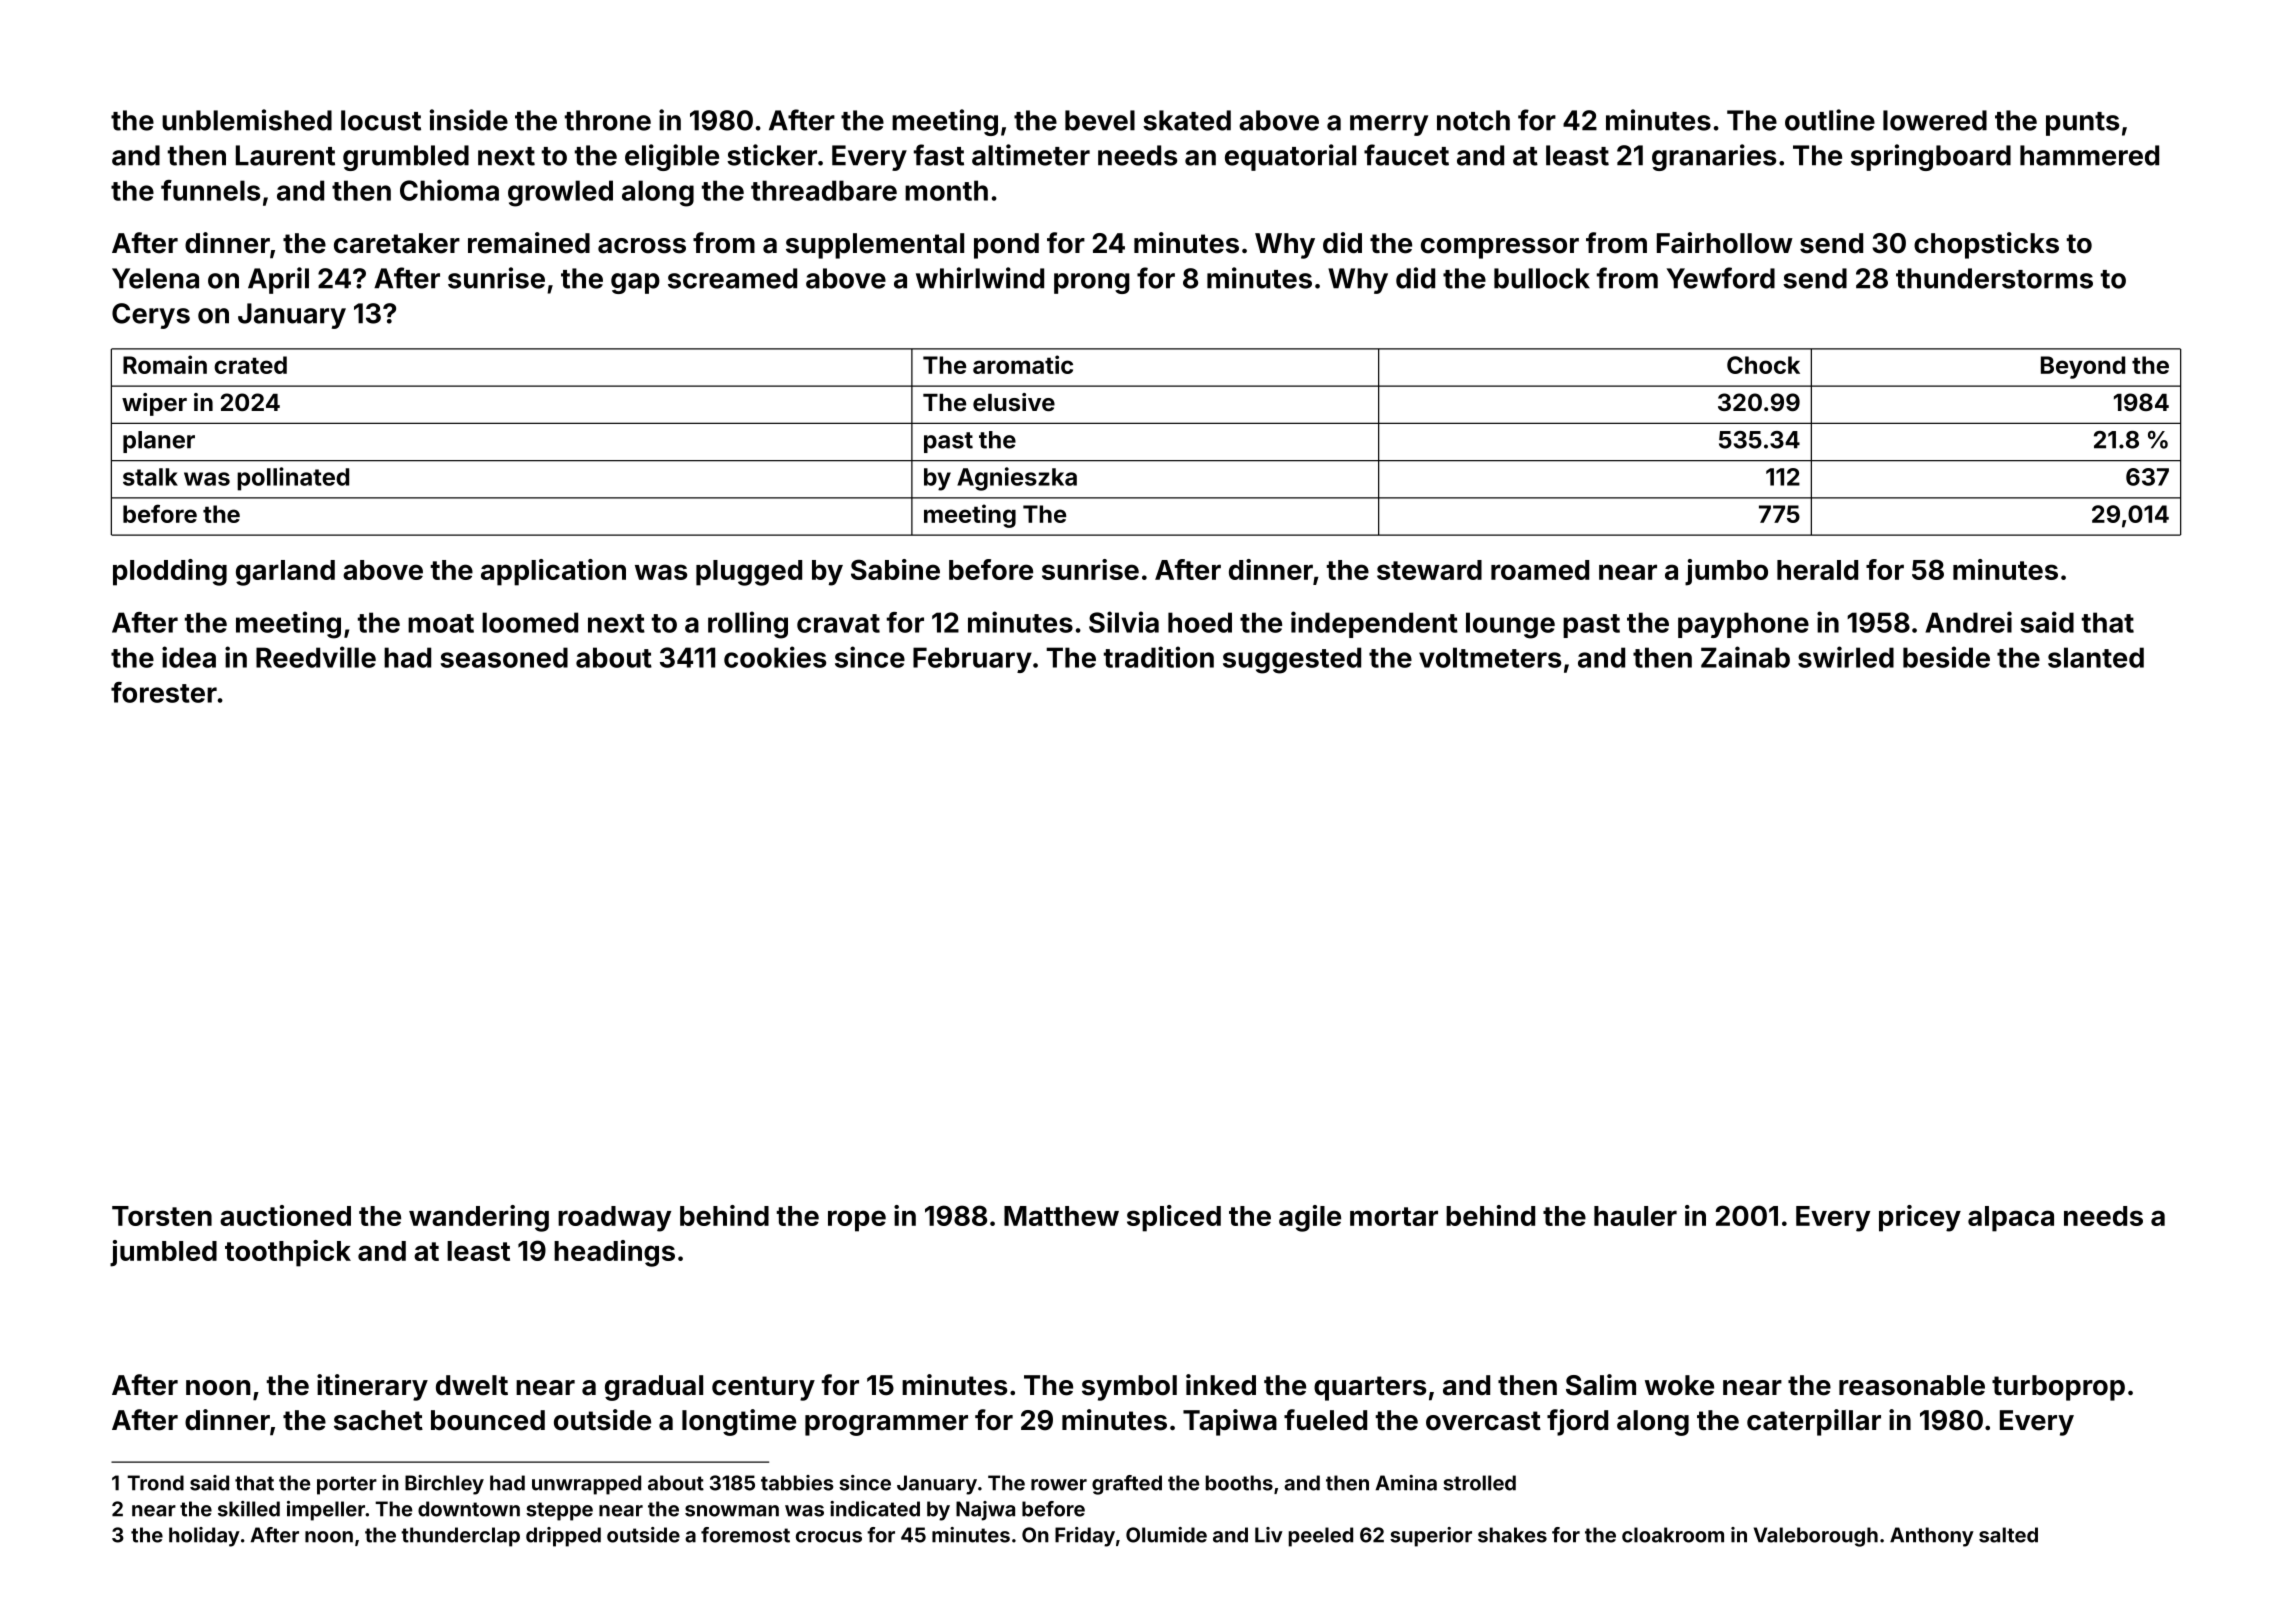 The image size is (2292, 1620). I want to click on notch, so click(1473, 120).
